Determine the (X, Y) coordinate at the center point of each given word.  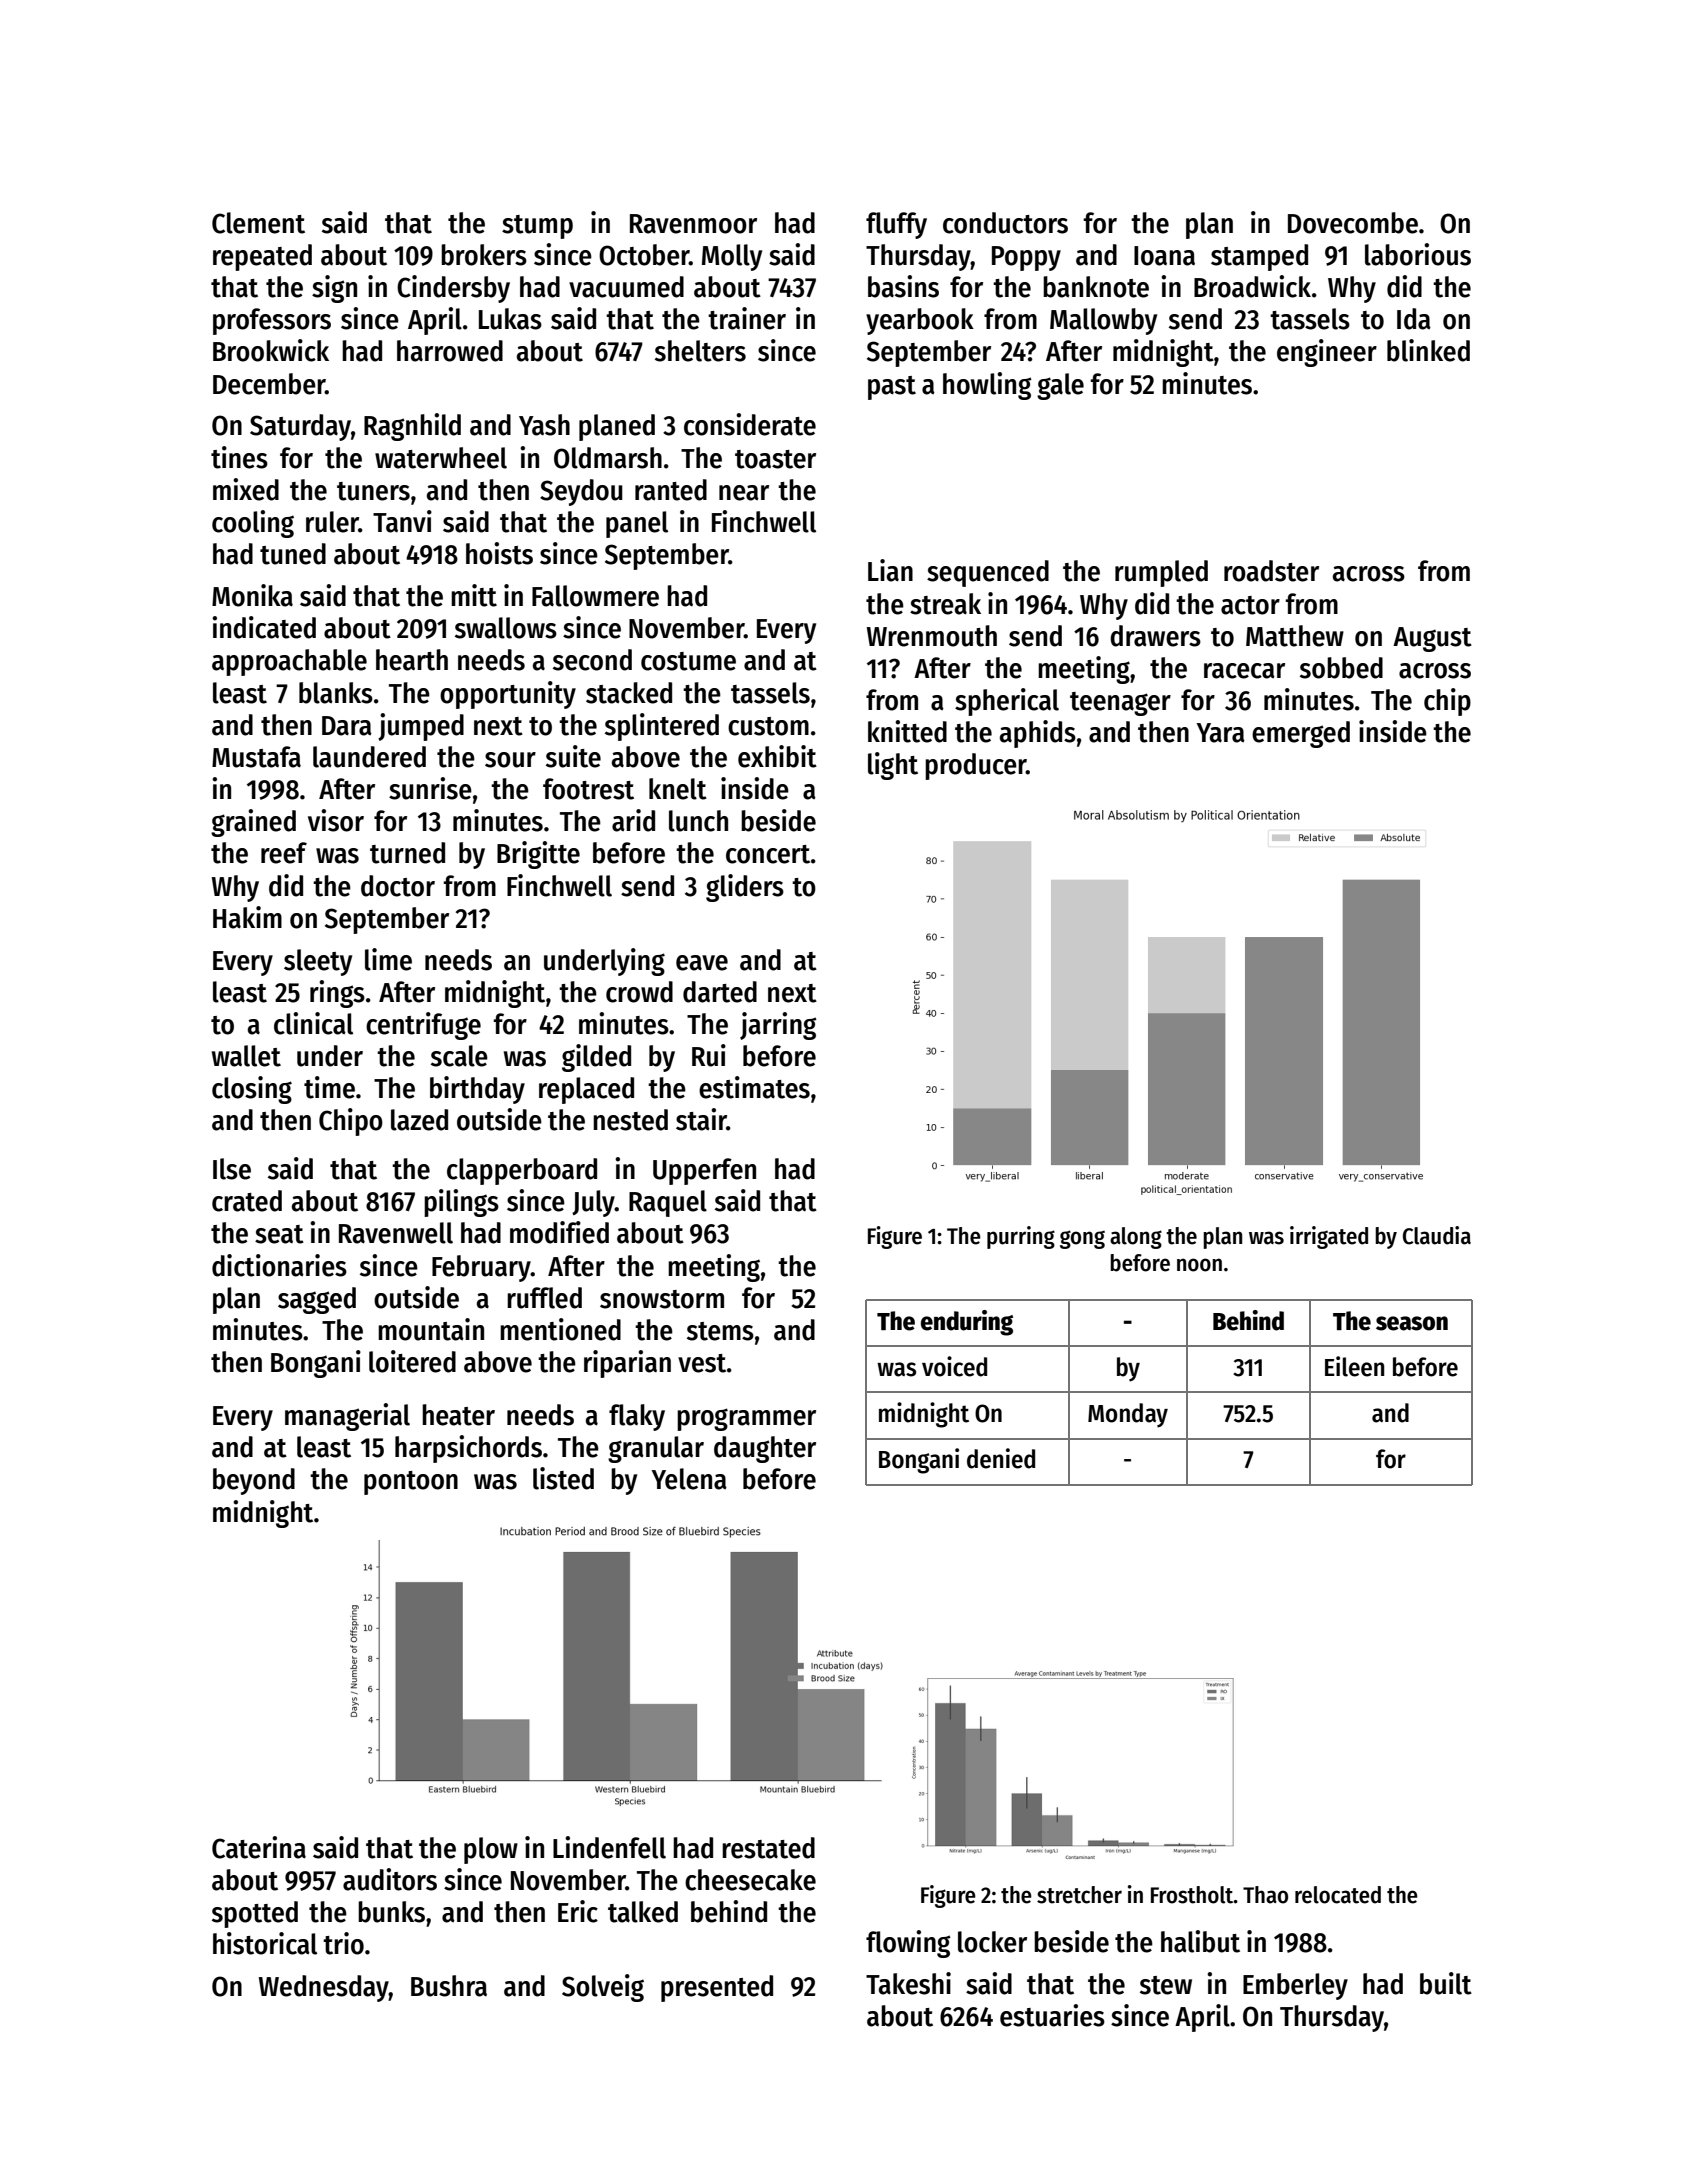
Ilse (232, 1169)
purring (1021, 1237)
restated (768, 1848)
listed (563, 1478)
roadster (1271, 571)
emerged (1301, 734)
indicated (264, 627)
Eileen (1354, 1366)
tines (239, 457)
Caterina (259, 1847)
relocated (1338, 1895)
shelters (700, 351)
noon (1199, 1265)
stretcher (1079, 1895)
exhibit (777, 756)
